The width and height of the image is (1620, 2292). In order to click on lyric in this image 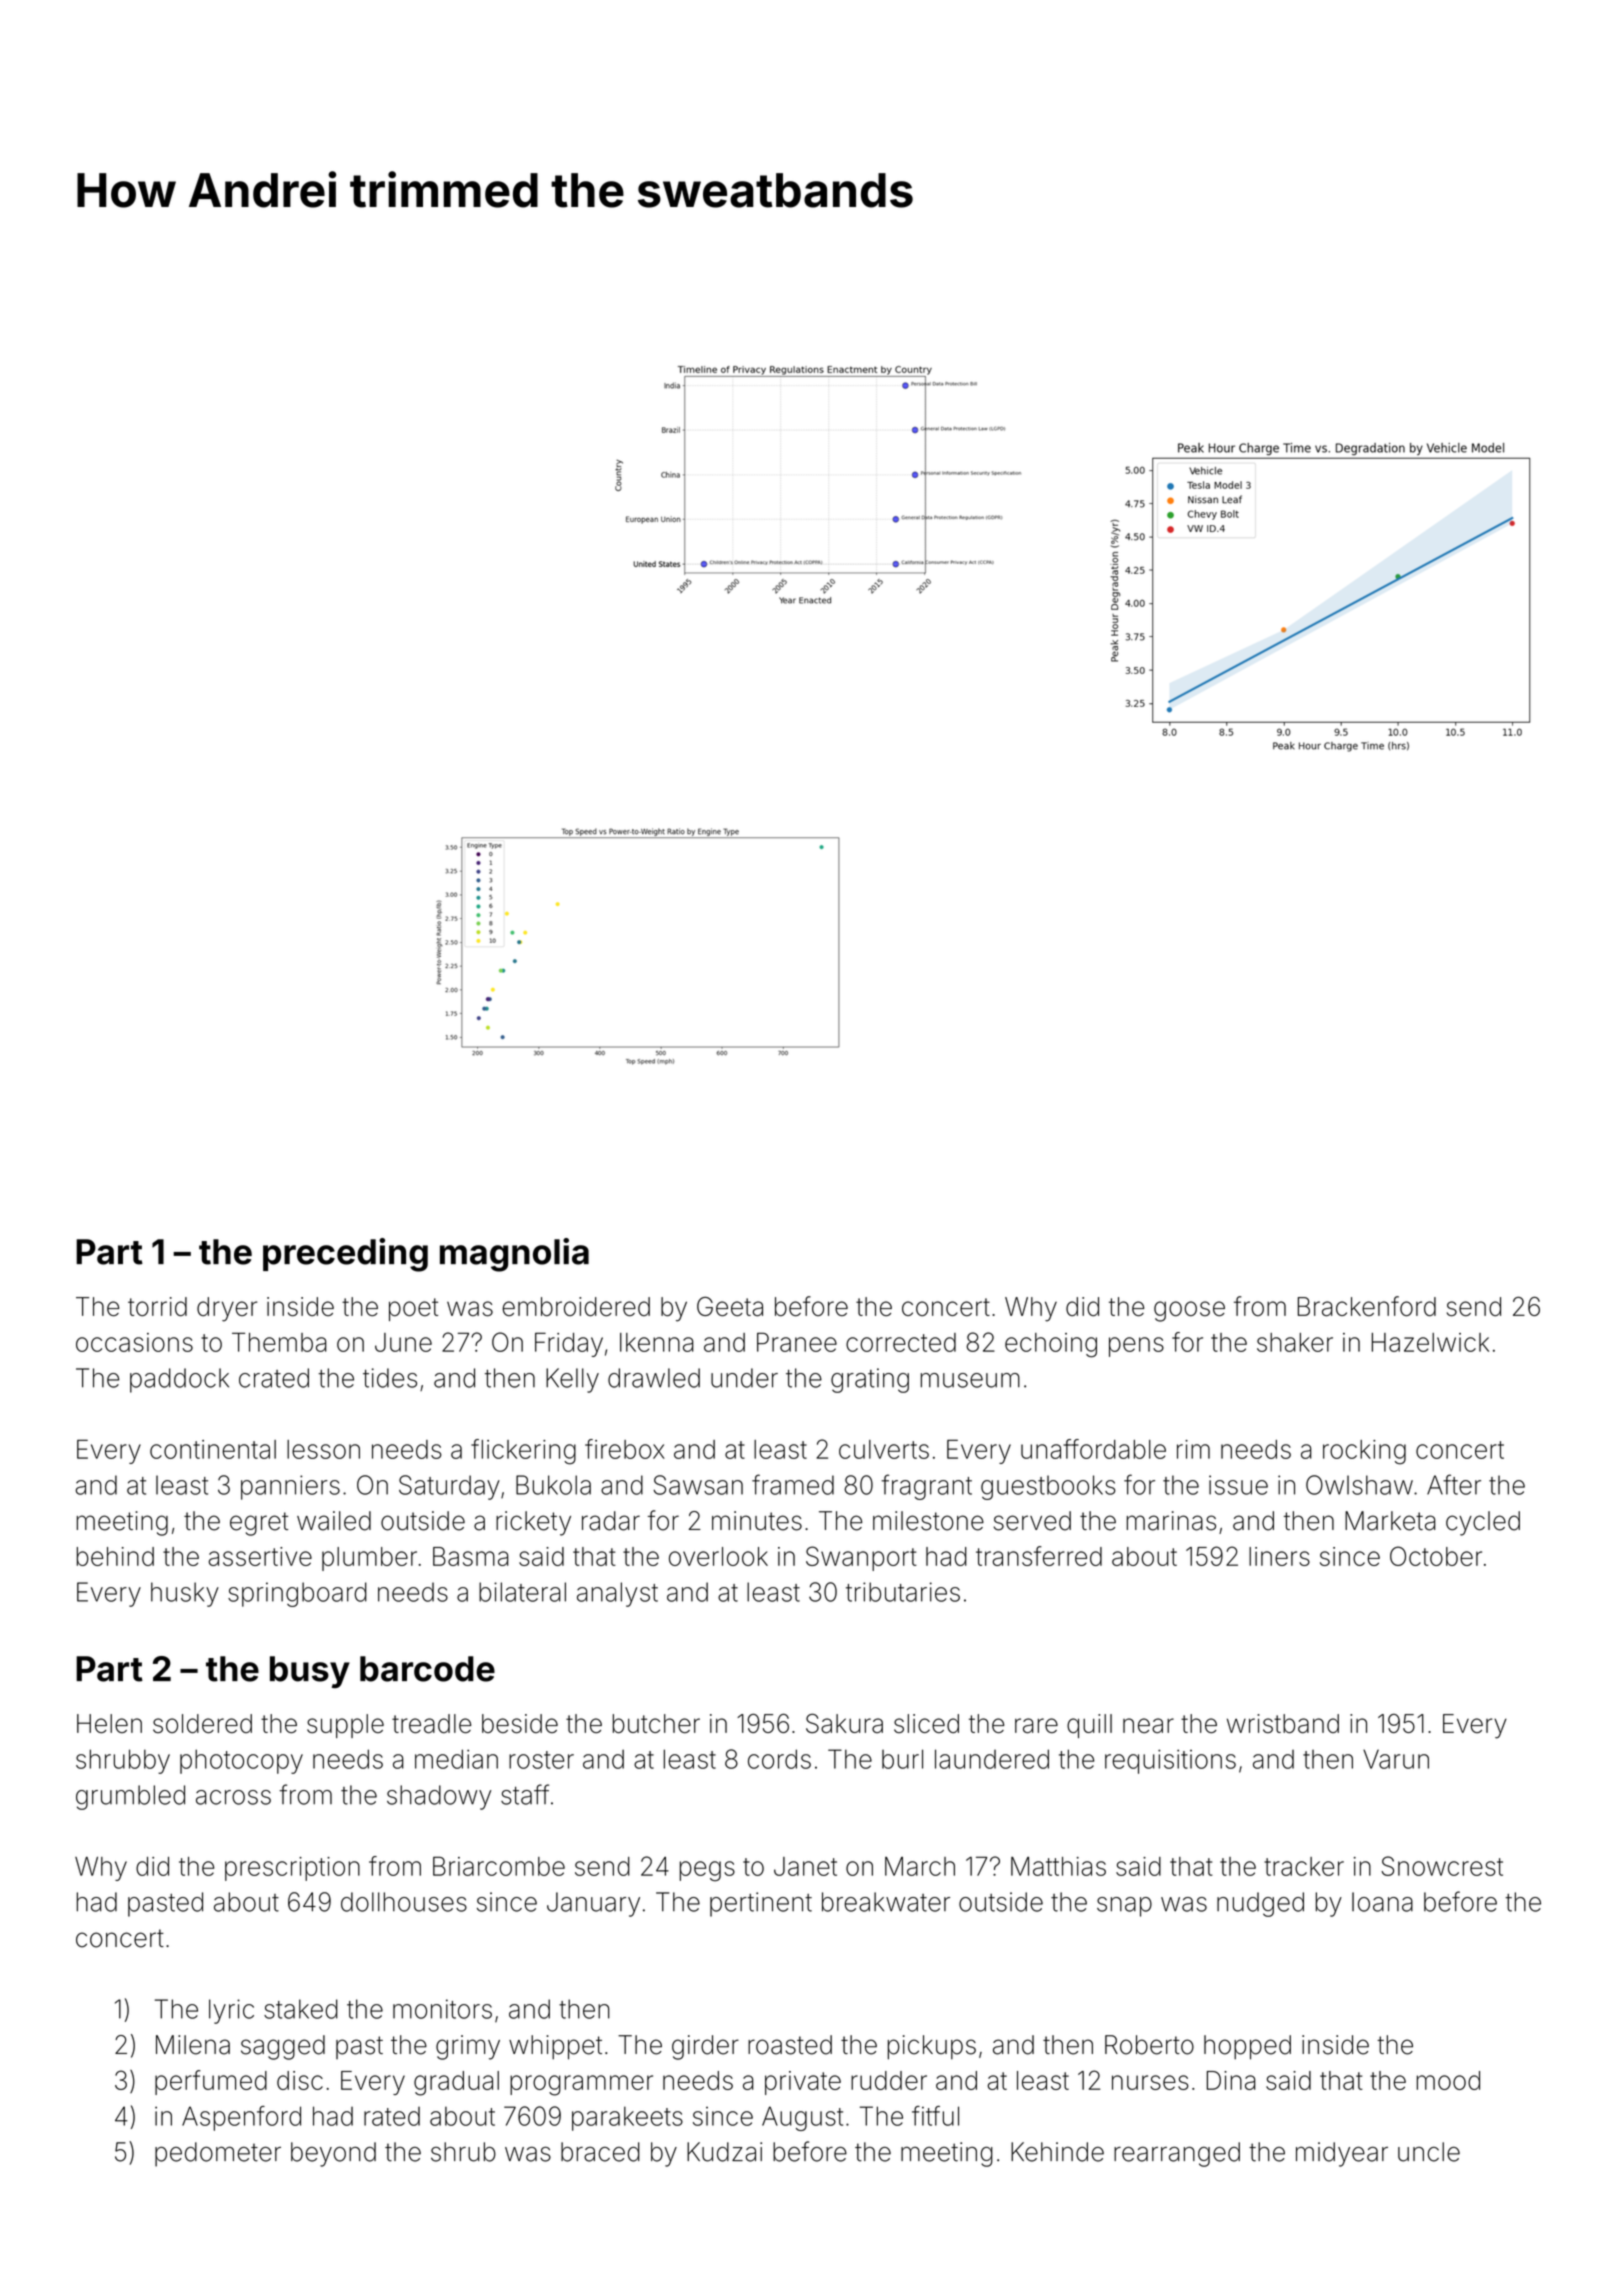, I will do `click(231, 2011)`.
